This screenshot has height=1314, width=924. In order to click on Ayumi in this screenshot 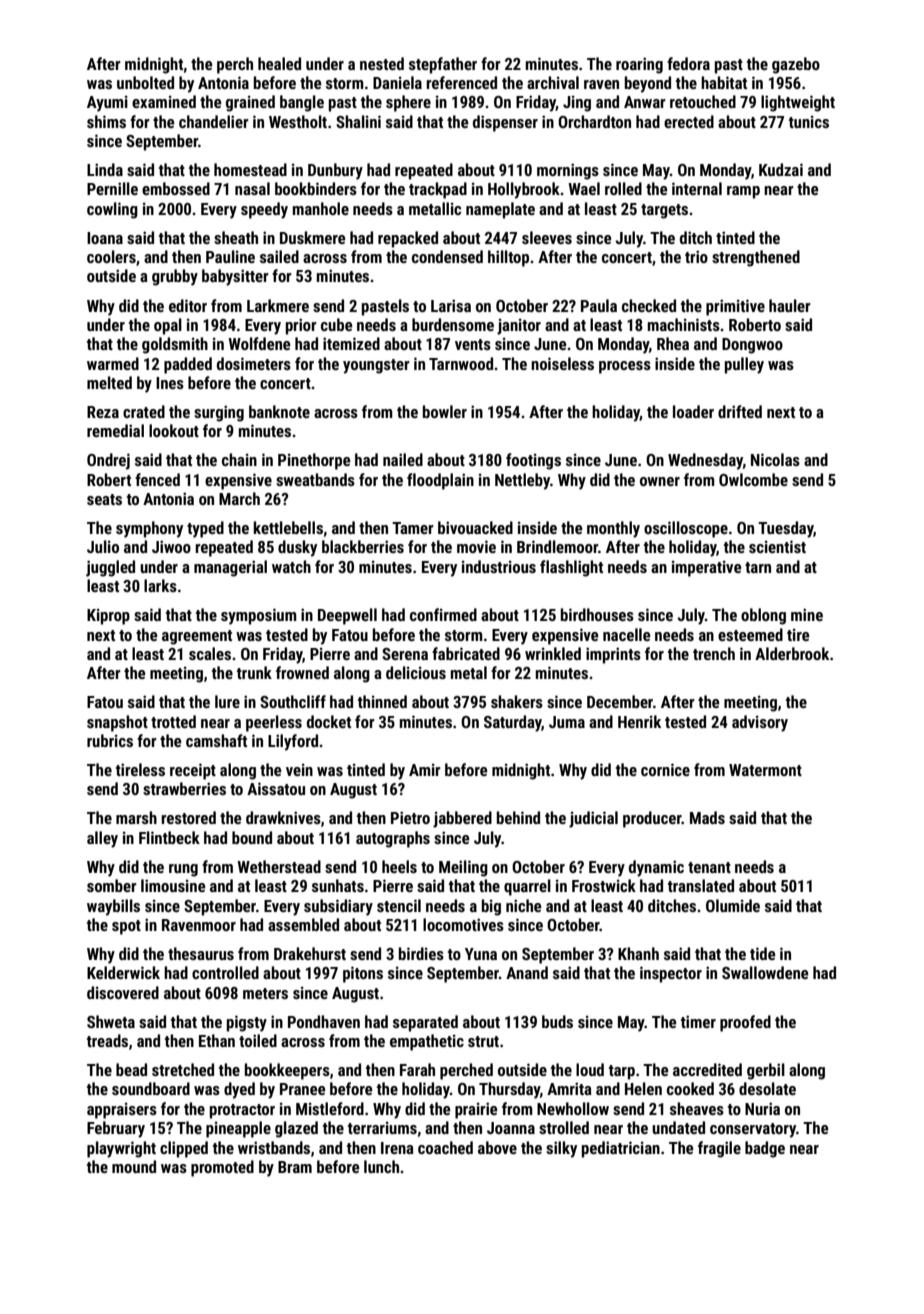, I will do `click(107, 104)`.
